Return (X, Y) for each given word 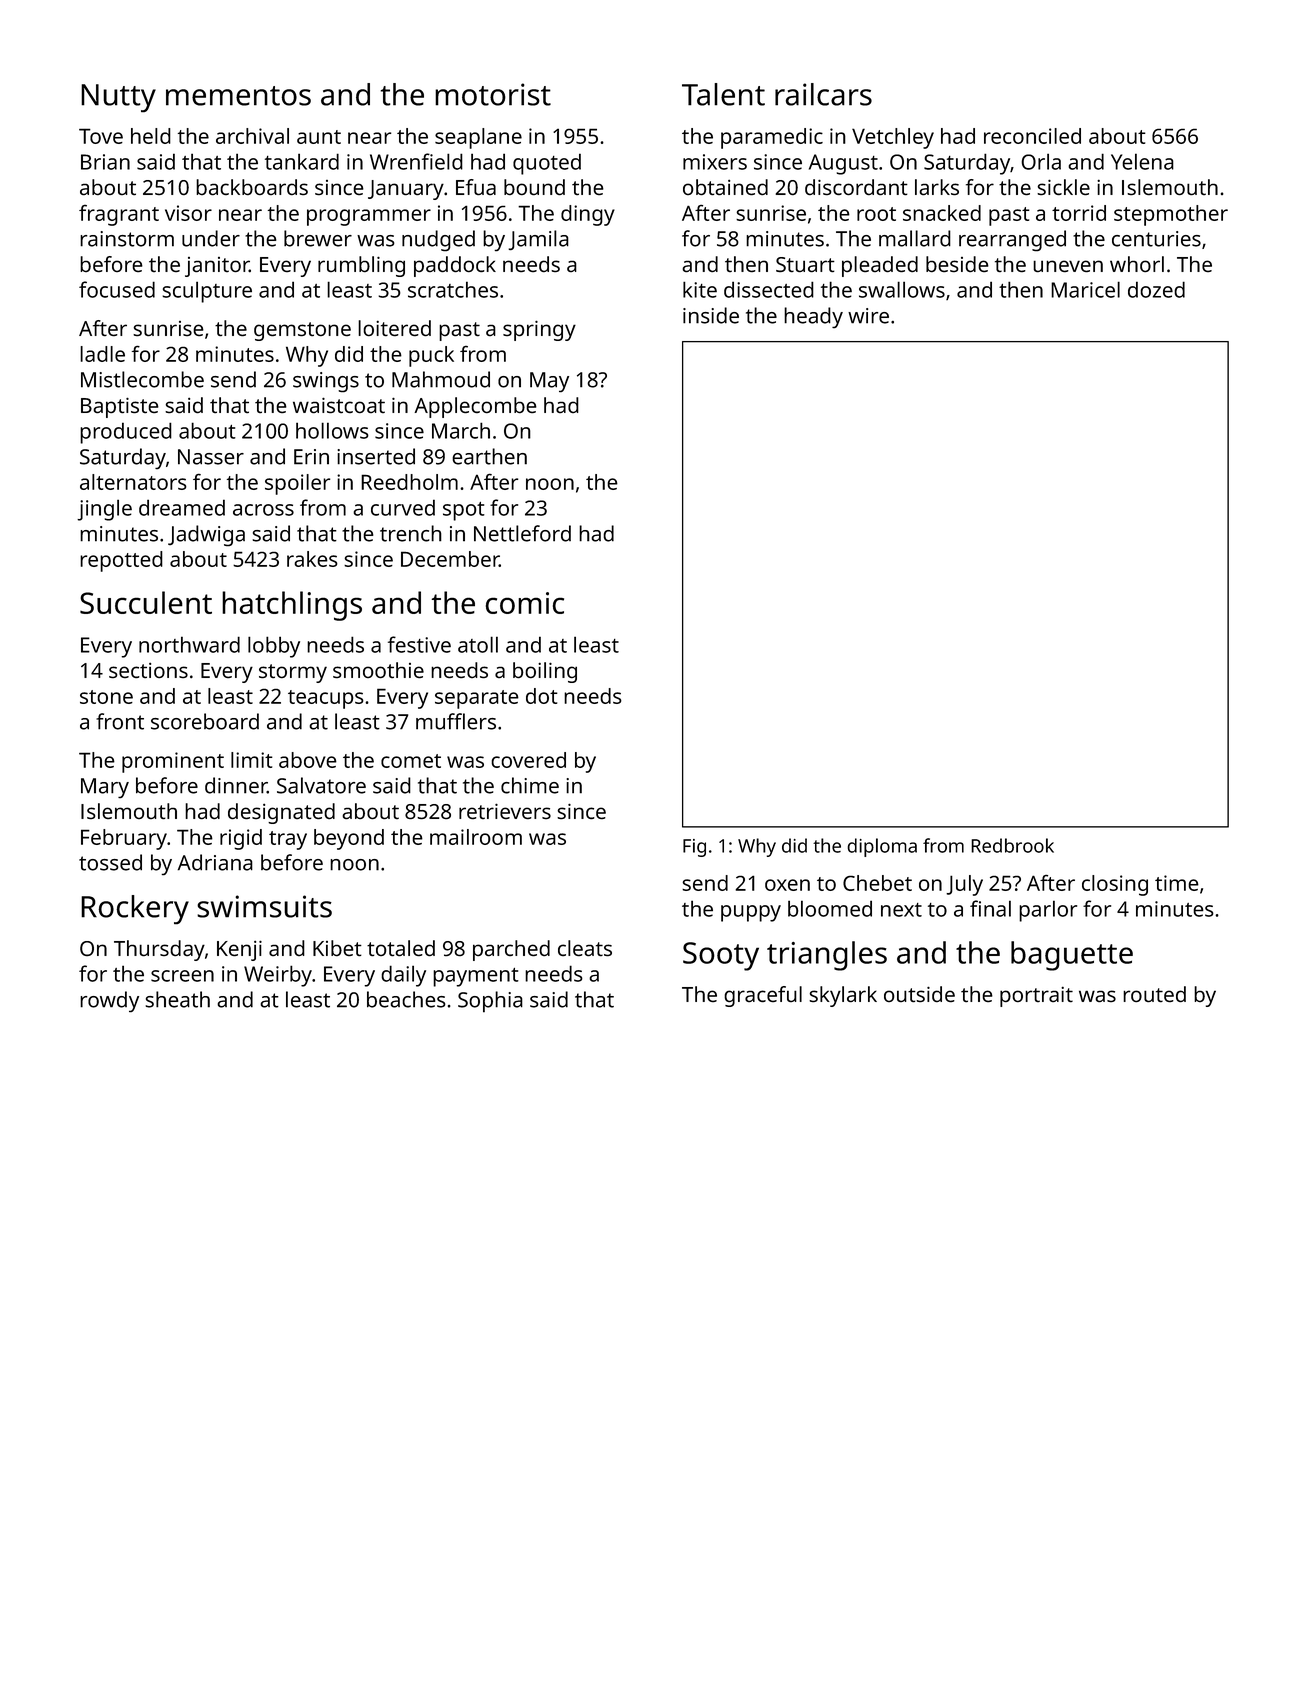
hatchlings (292, 606)
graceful (763, 996)
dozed (1156, 289)
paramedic (772, 138)
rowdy (109, 1001)
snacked (942, 213)
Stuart (805, 264)
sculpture (207, 292)
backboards (252, 187)
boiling (545, 672)
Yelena (1142, 161)
